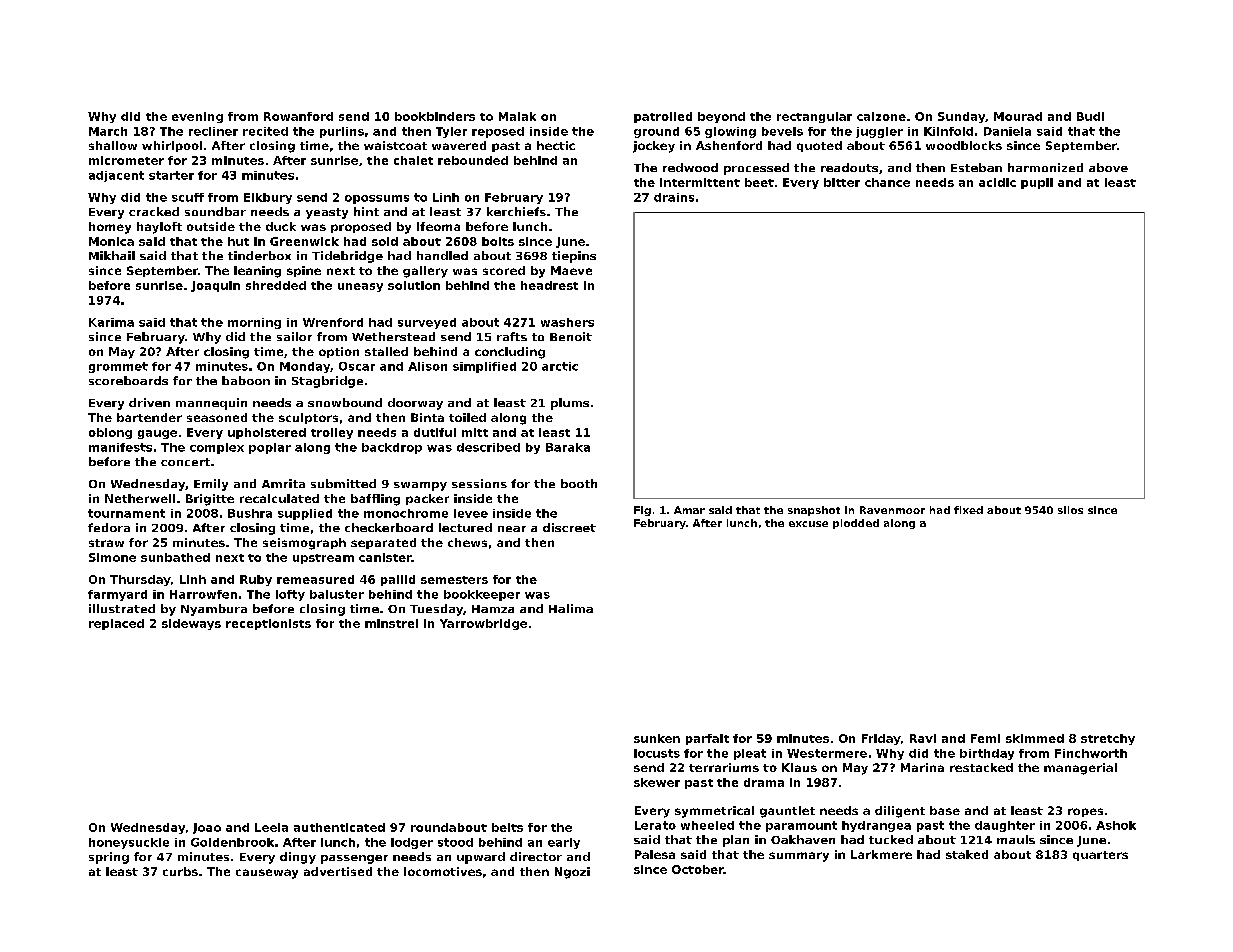  What do you see at coordinates (571, 608) in the page?
I see `Halima` at bounding box center [571, 608].
